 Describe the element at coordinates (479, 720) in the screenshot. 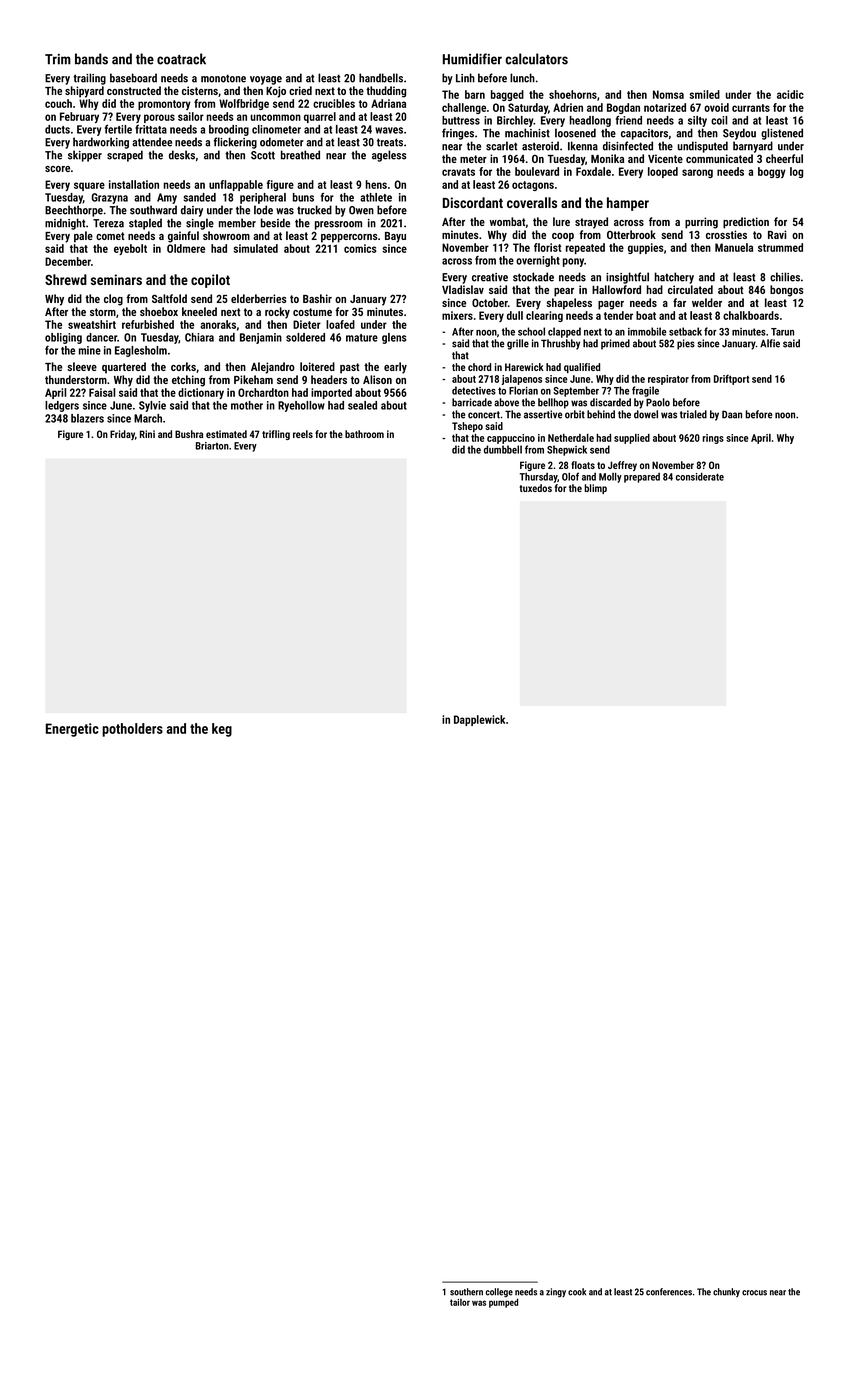

I see `Dapplewick` at that location.
